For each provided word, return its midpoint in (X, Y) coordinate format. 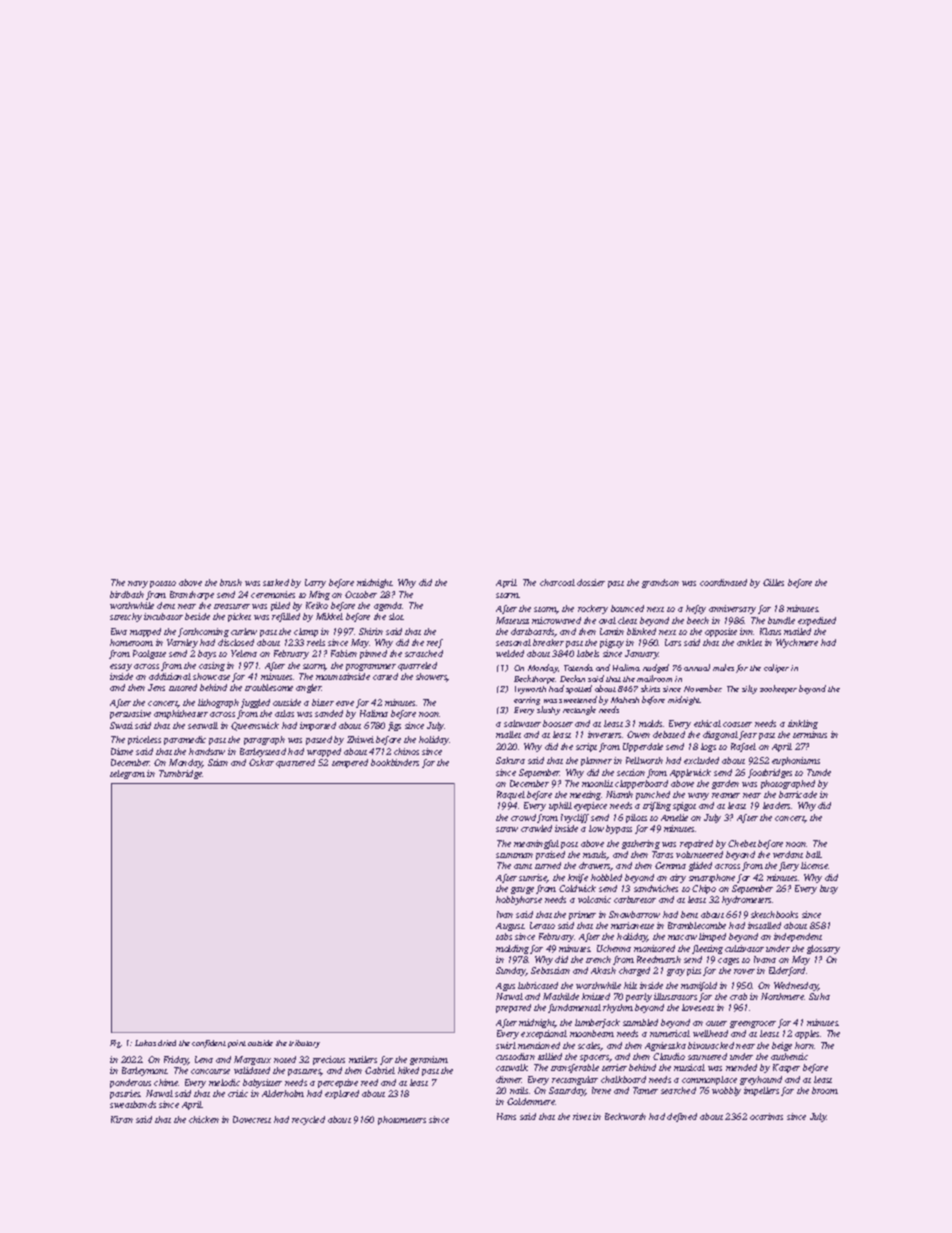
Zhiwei (360, 739)
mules (723, 667)
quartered (295, 763)
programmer (371, 667)
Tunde (819, 772)
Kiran (122, 1119)
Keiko (317, 605)
